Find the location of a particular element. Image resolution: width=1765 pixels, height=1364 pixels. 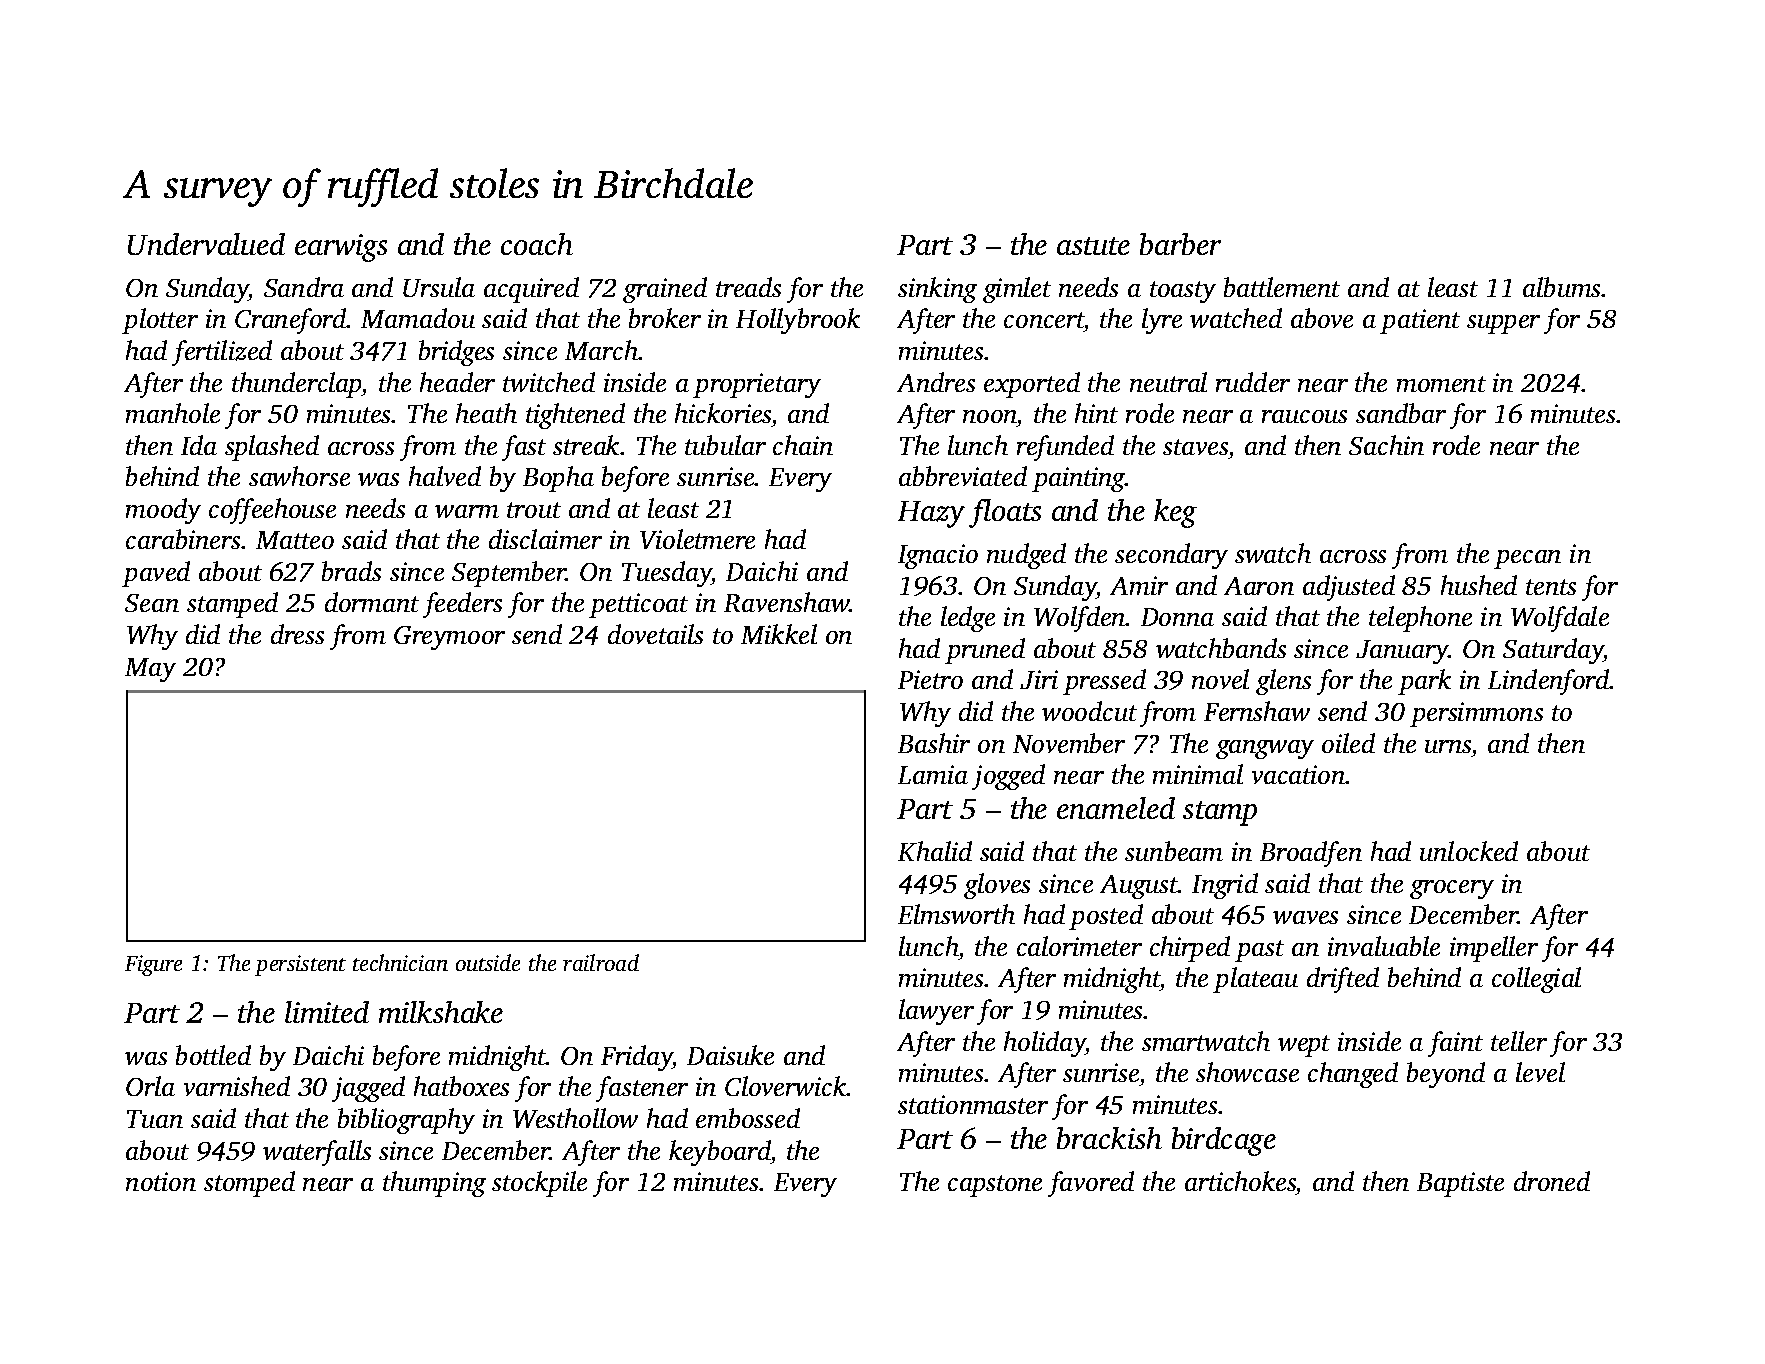

tubular is located at coordinates (725, 445).
